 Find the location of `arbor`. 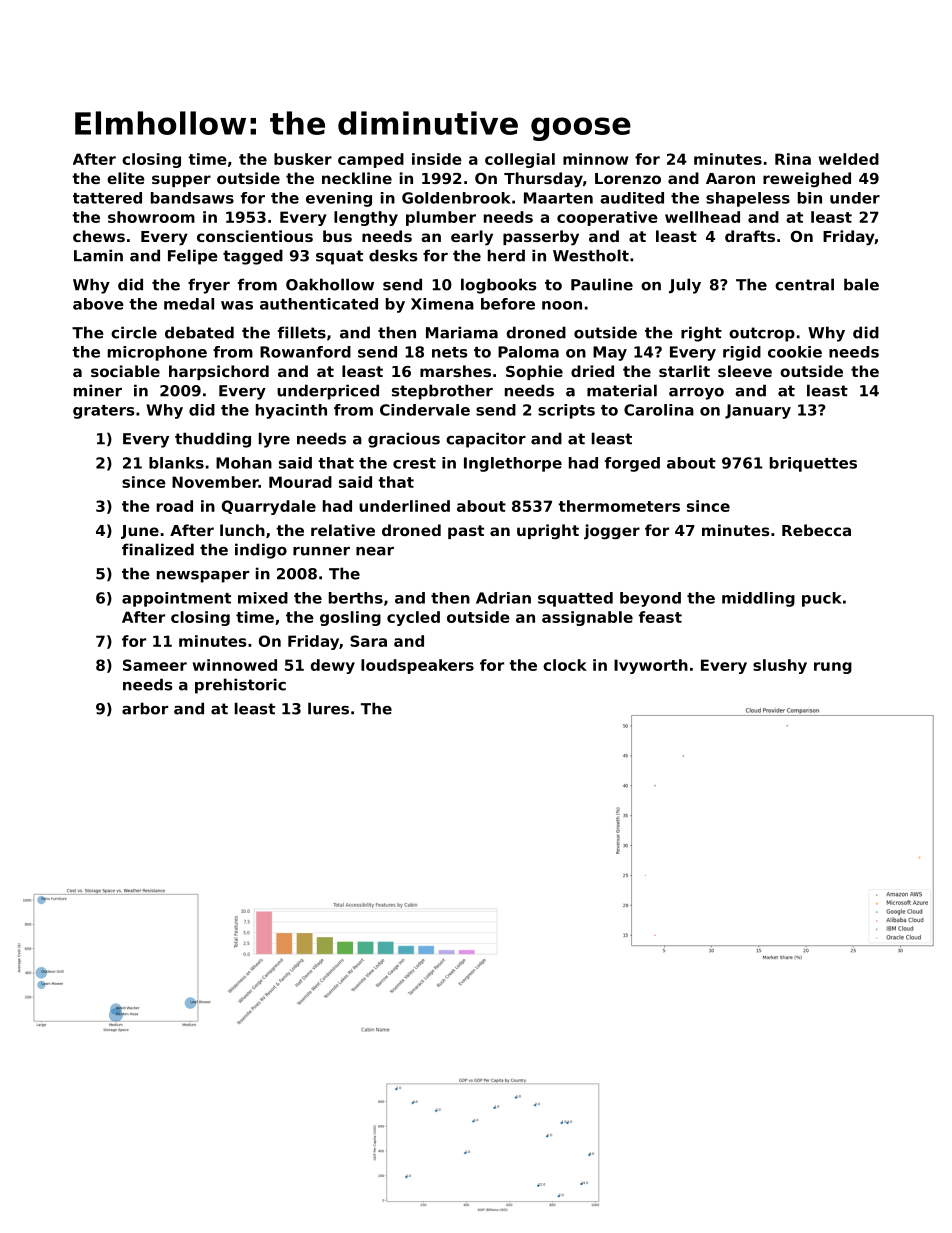

arbor is located at coordinates (145, 708).
